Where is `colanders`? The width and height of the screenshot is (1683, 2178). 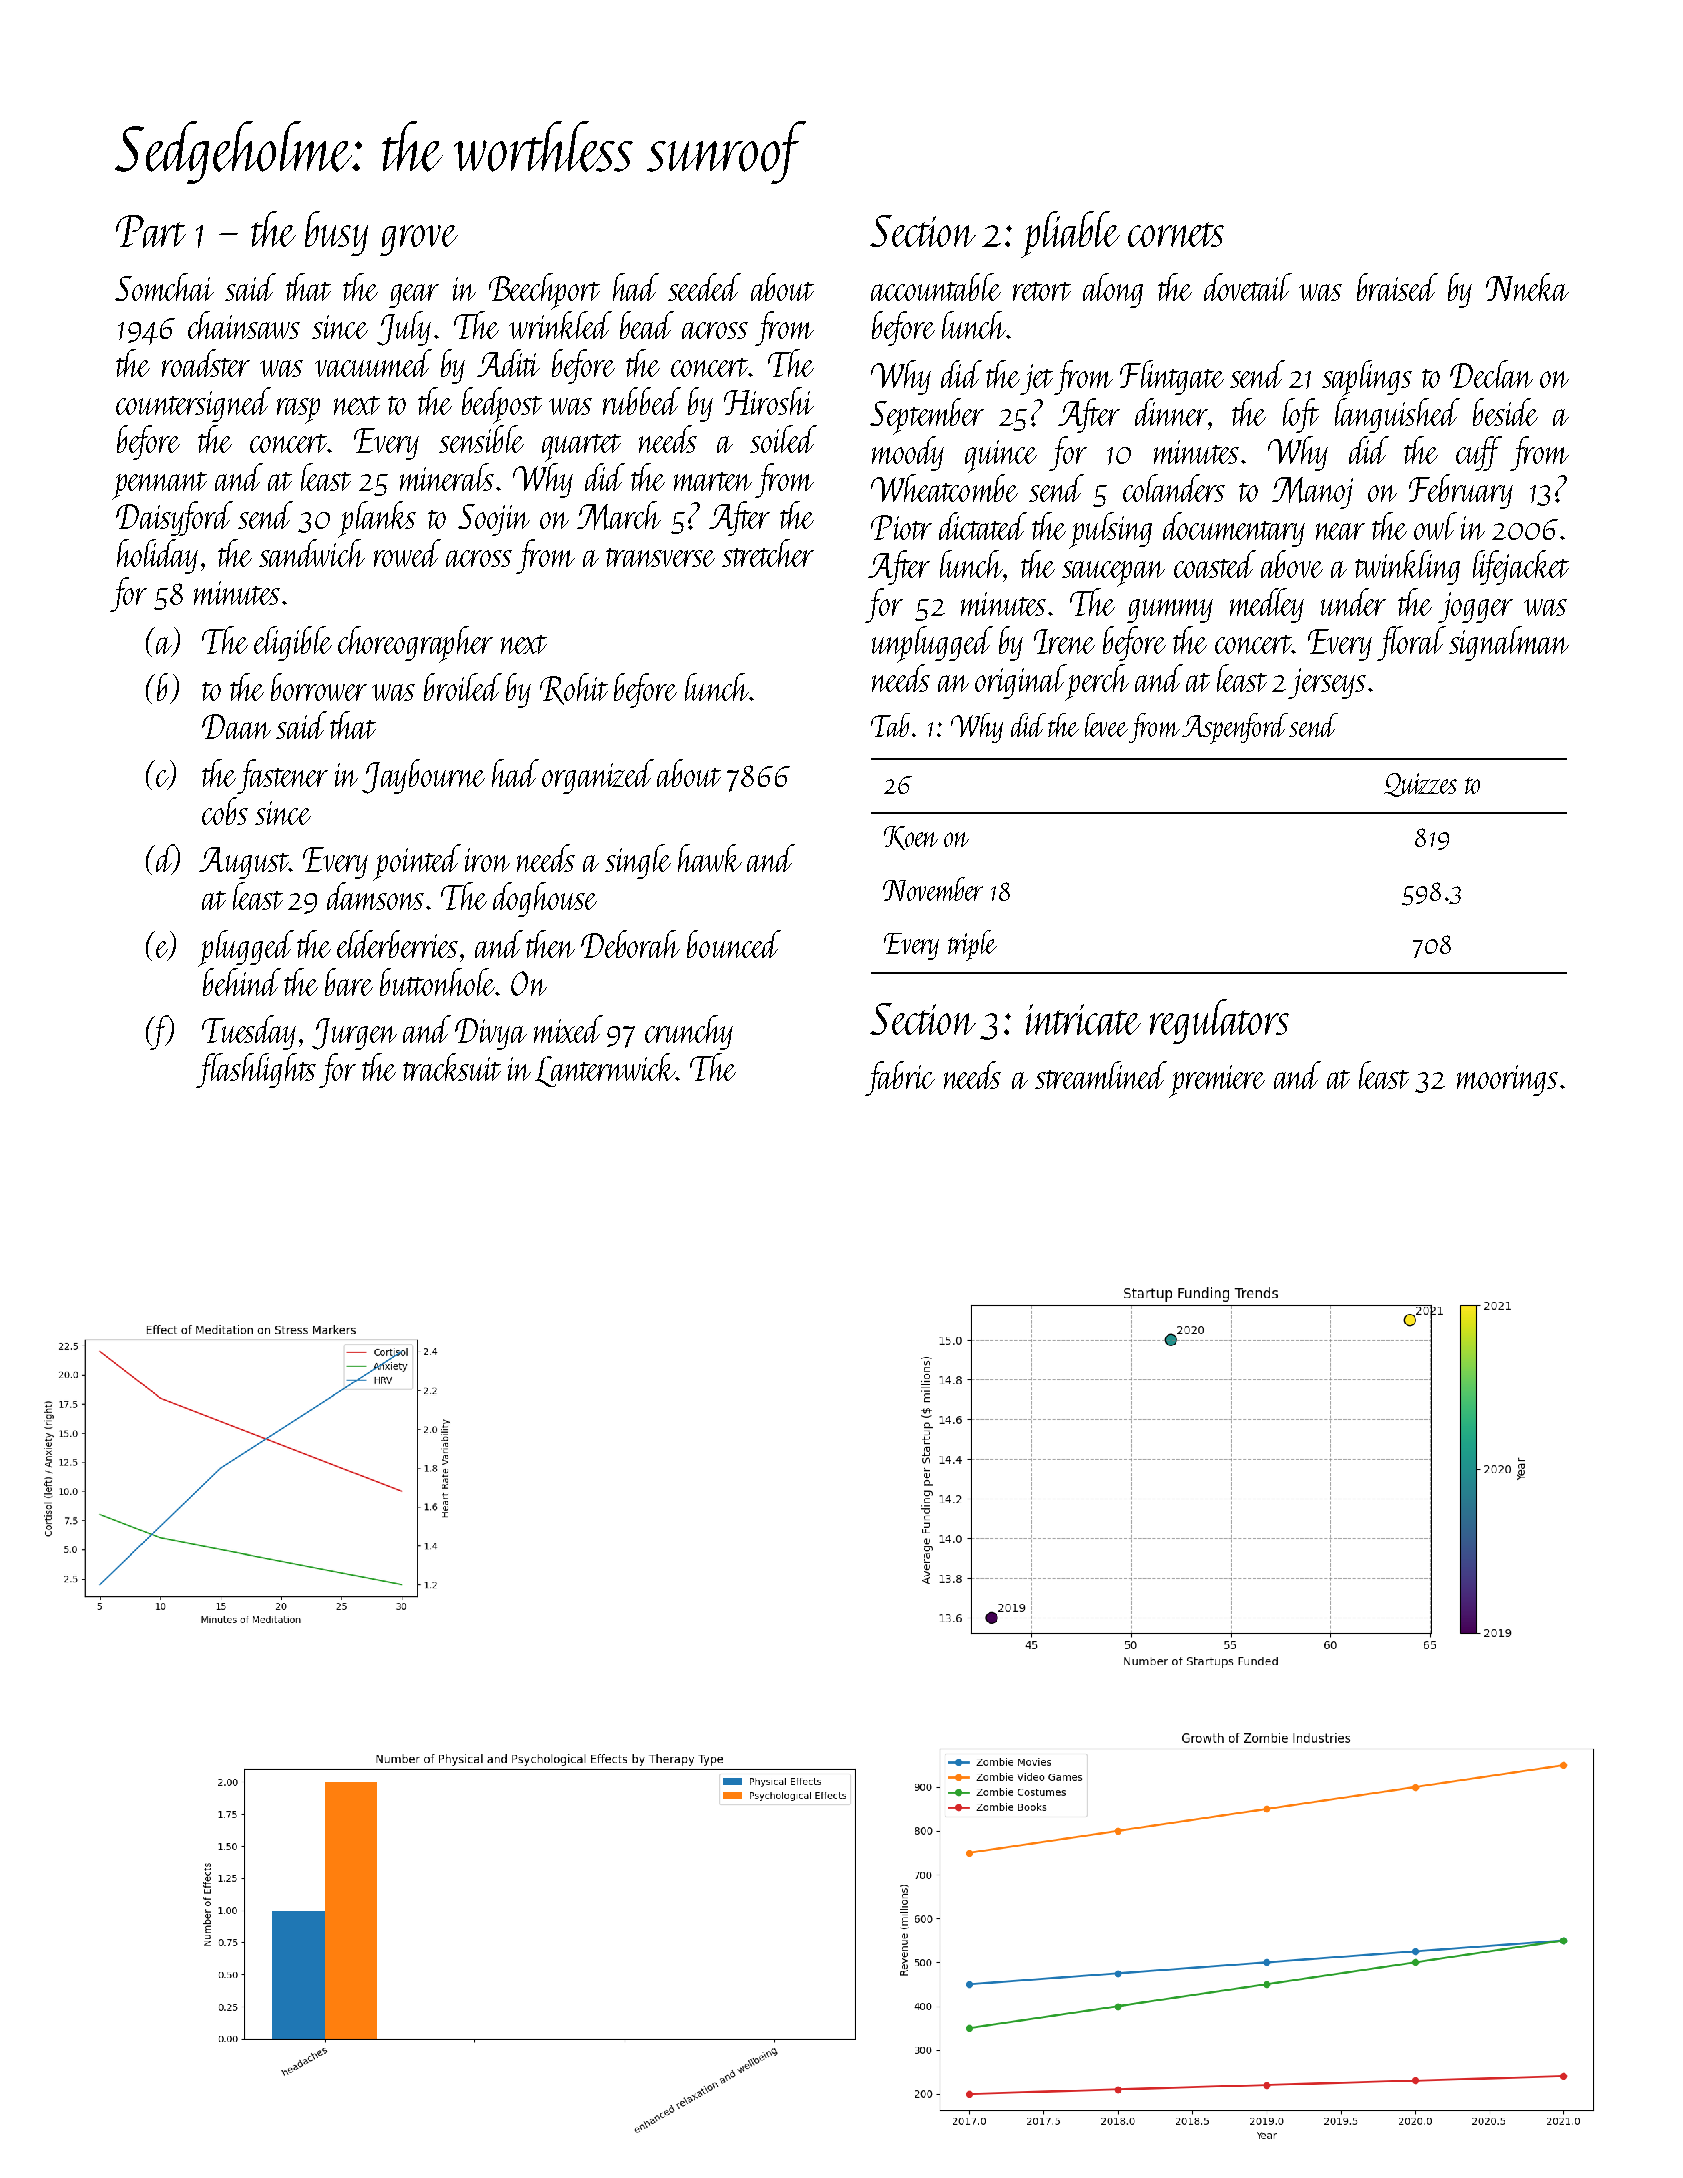 colanders is located at coordinates (1174, 488).
